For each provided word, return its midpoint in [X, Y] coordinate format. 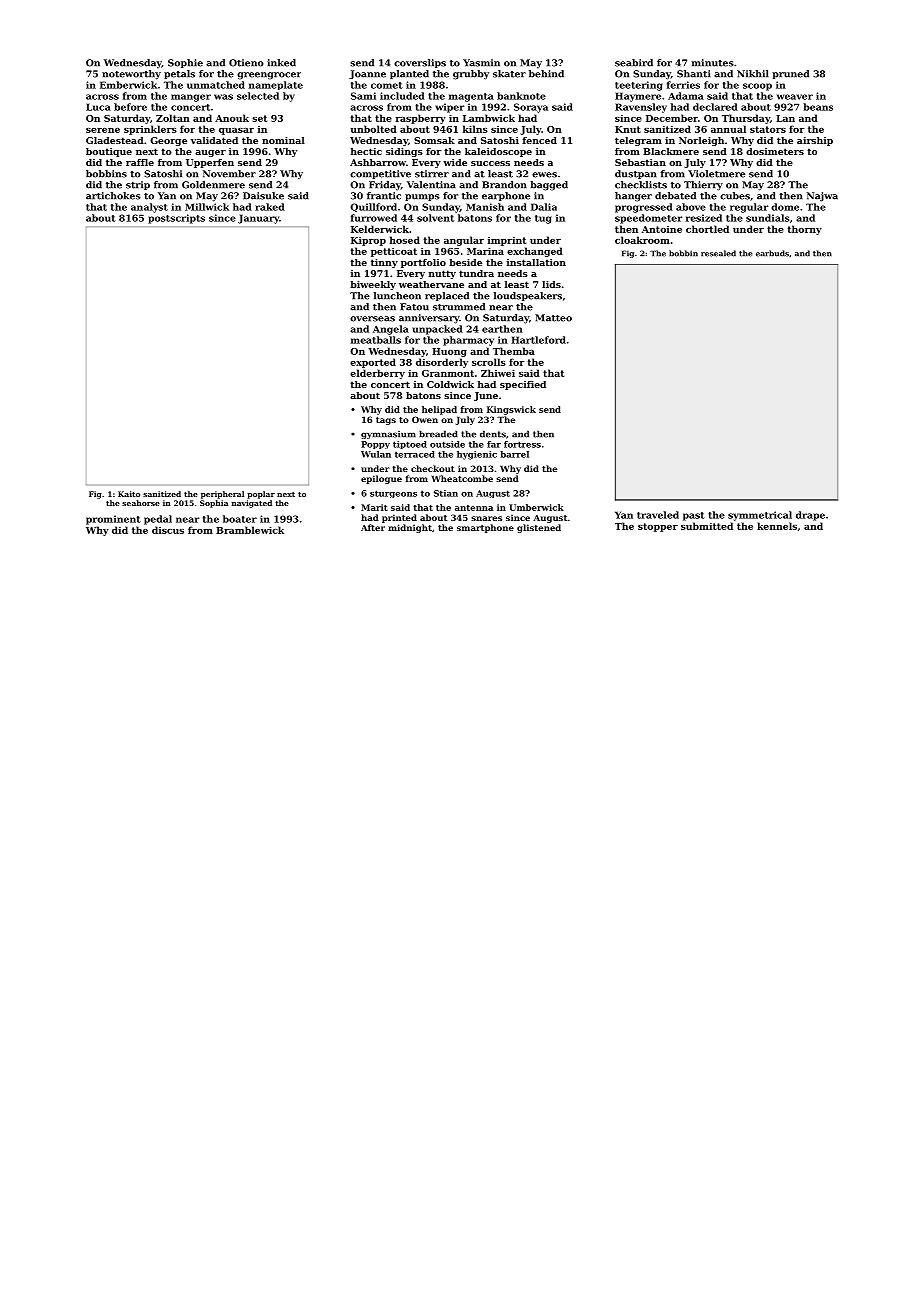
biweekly [373, 285]
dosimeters [775, 151]
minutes [713, 63]
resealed [718, 253]
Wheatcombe [462, 478]
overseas [372, 319]
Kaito [129, 494]
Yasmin [481, 63]
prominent [113, 520]
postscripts [176, 219]
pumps [422, 197]
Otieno [246, 63]
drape [810, 516]
